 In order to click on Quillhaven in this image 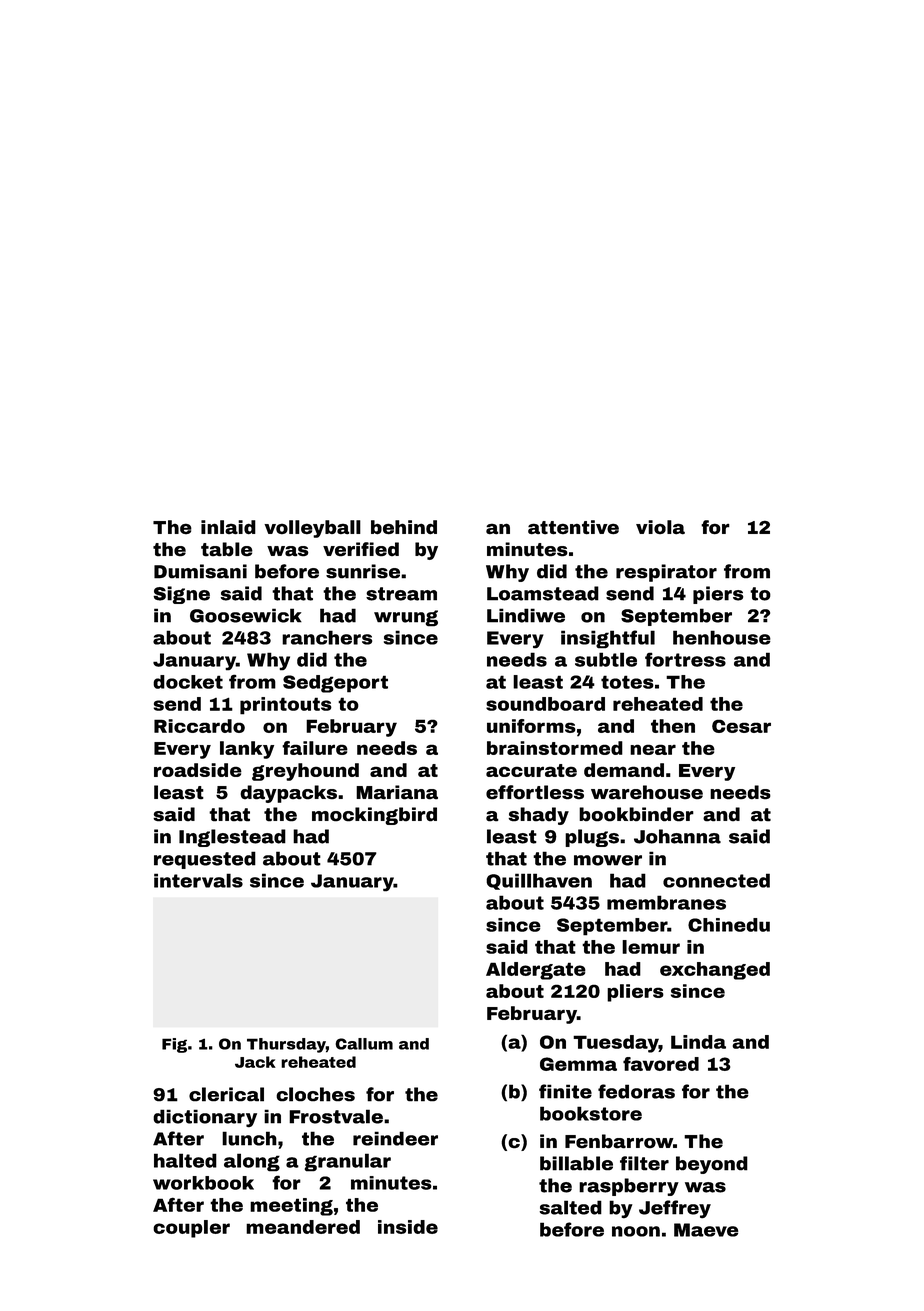, I will do `click(539, 881)`.
